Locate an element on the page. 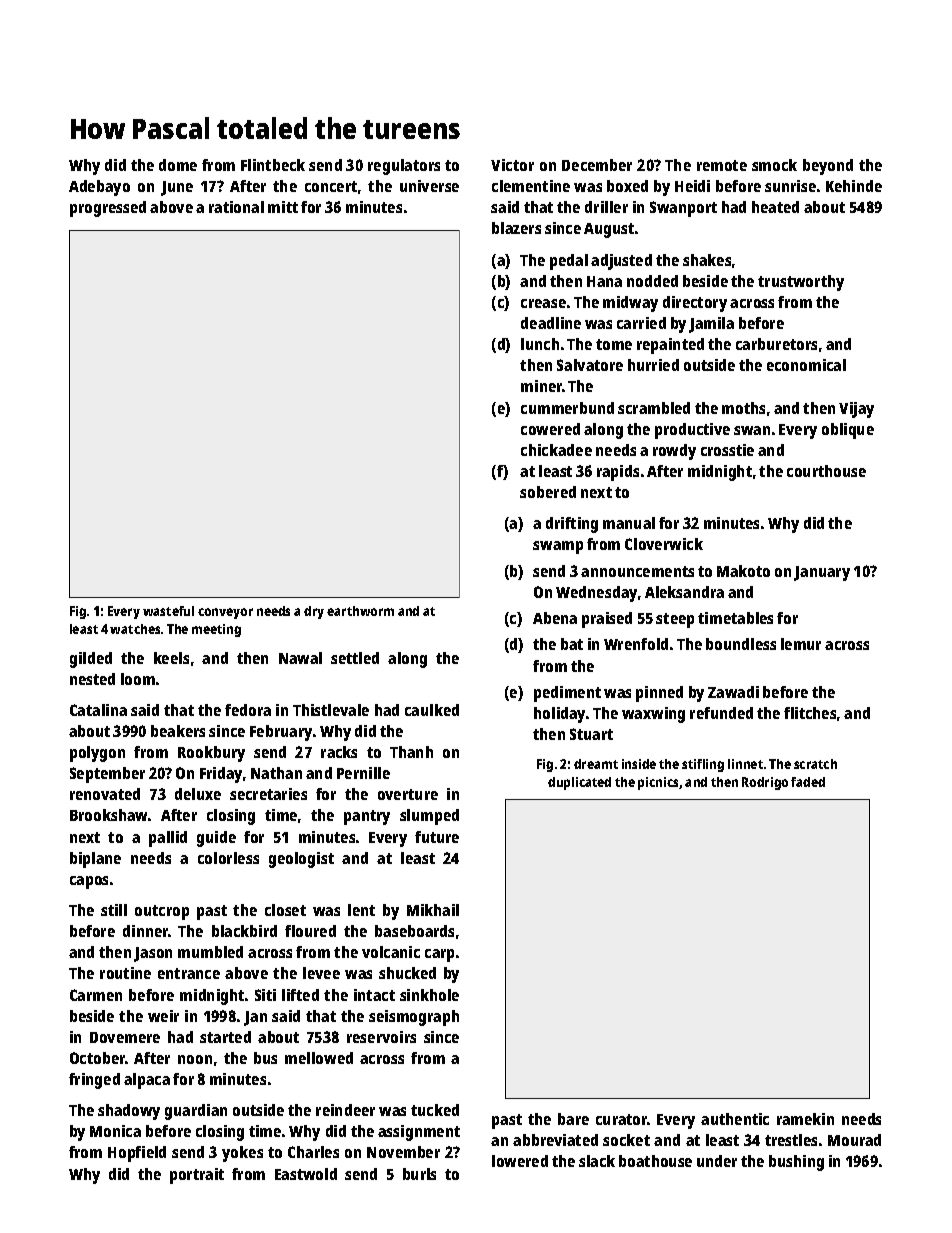 The height and width of the image is (1233, 952). Rodrigo is located at coordinates (765, 783).
